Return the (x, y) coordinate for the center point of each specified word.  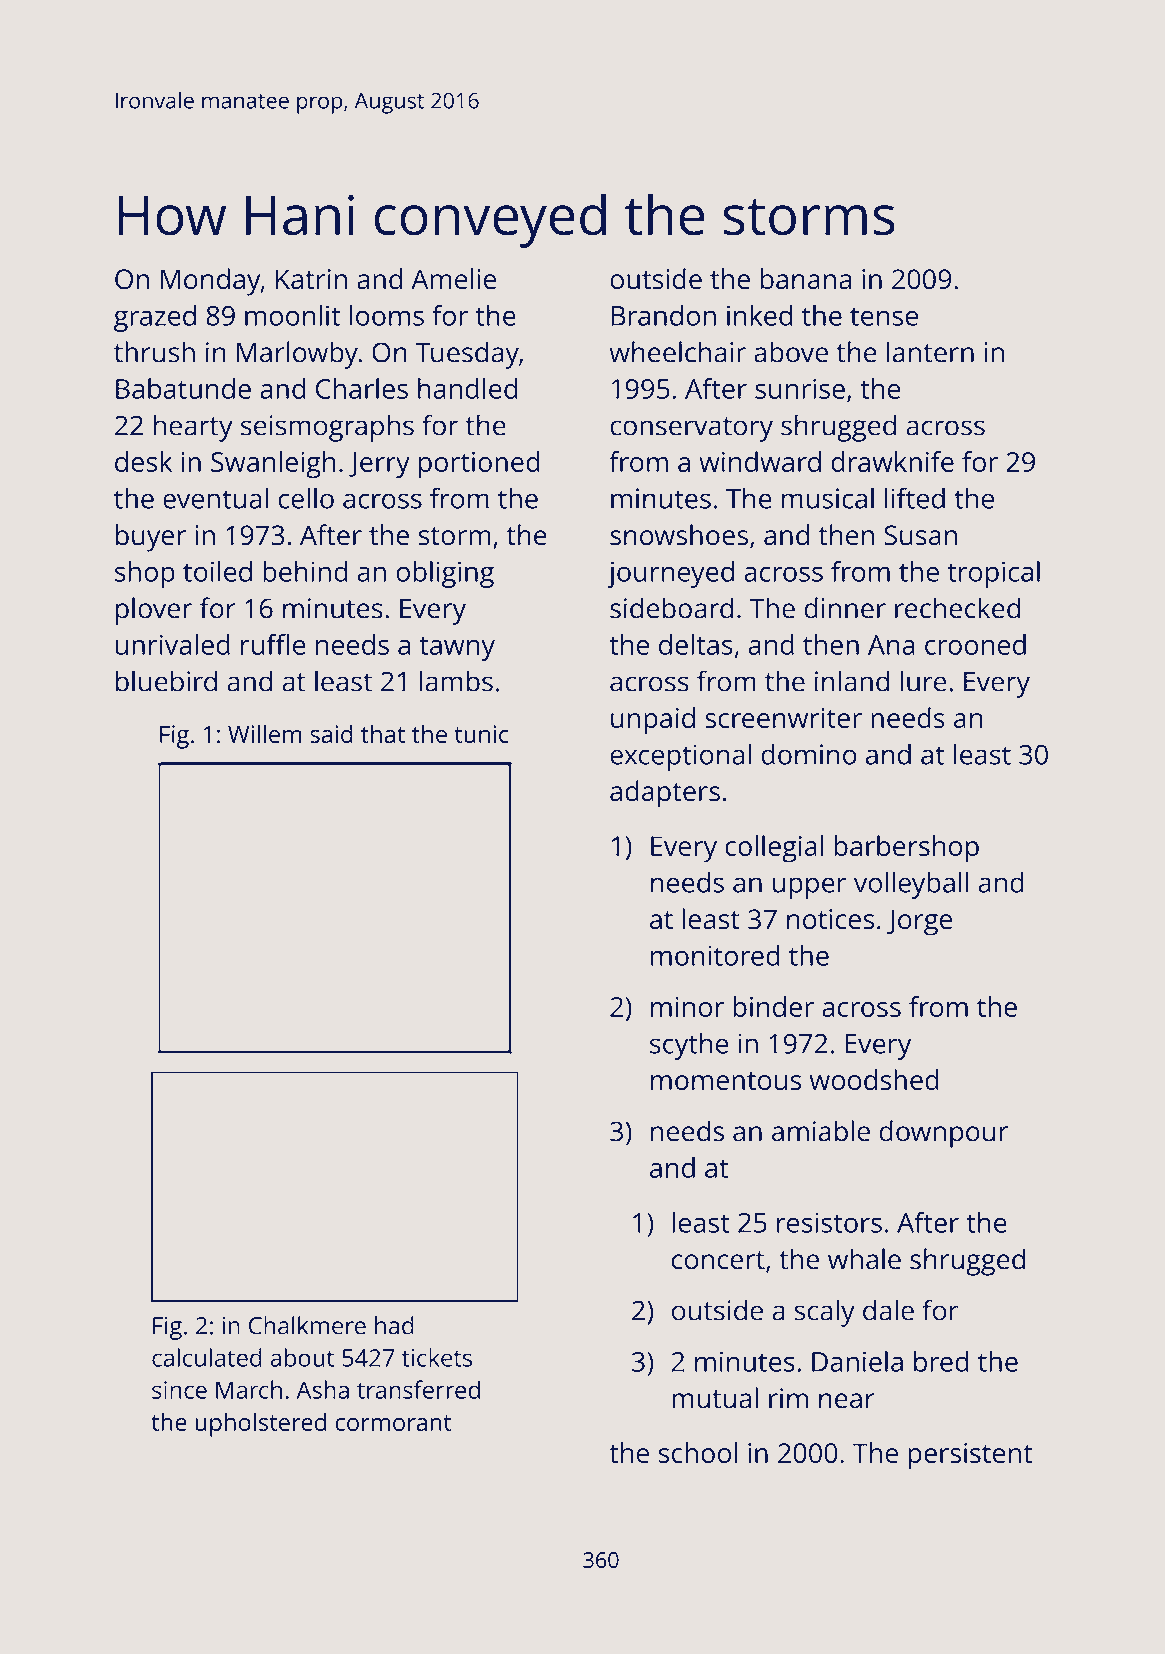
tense (884, 316)
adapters (665, 794)
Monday (211, 282)
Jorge (919, 922)
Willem (265, 733)
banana (806, 279)
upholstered (260, 1424)
